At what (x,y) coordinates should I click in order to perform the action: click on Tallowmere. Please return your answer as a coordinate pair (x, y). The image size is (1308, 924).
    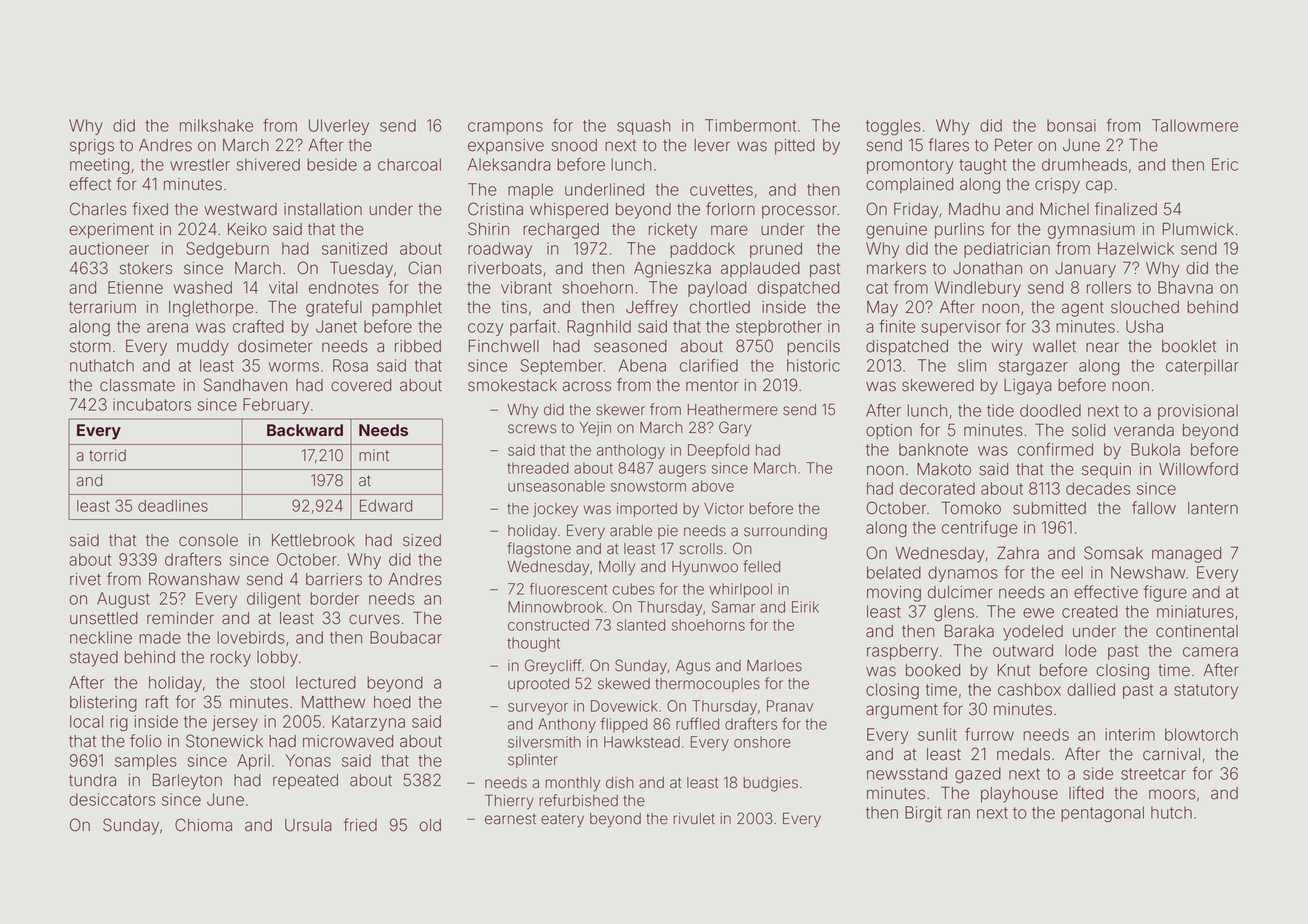
    Looking at the image, I should click on (1195, 125).
